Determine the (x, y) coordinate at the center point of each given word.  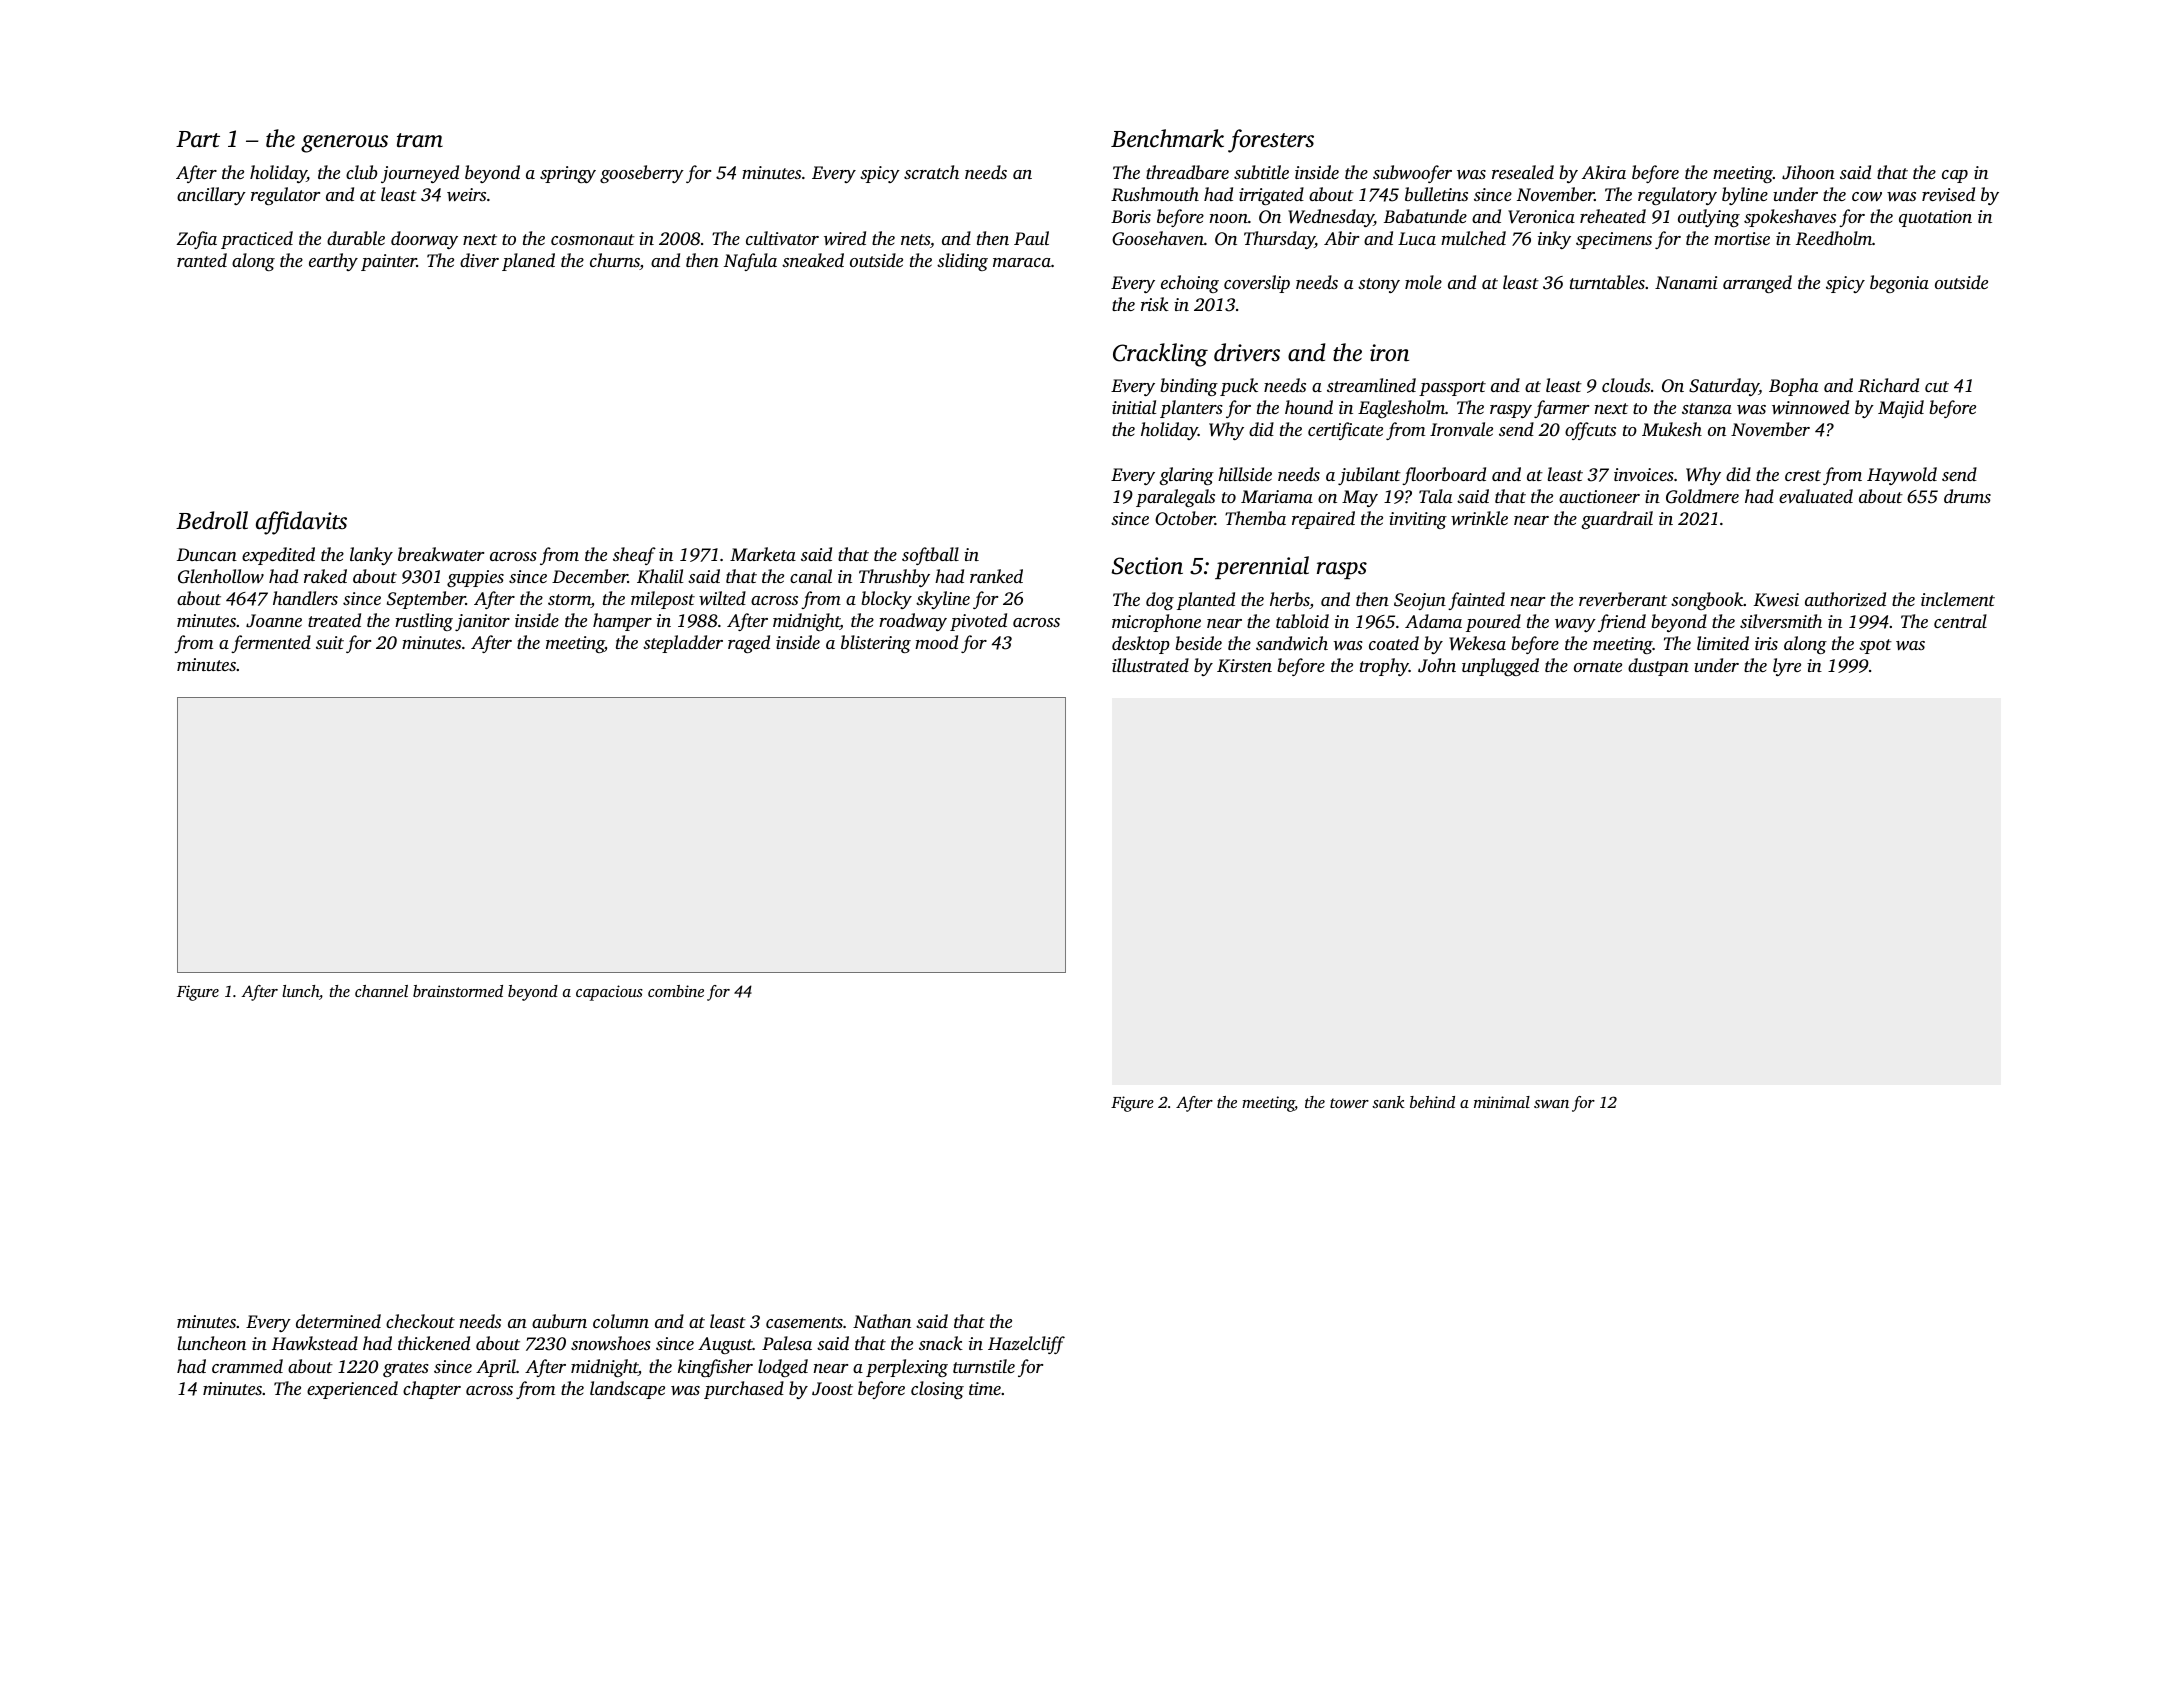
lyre (1787, 667)
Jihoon (1808, 172)
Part (198, 139)
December (590, 576)
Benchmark (1167, 138)
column (621, 1321)
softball (930, 556)
